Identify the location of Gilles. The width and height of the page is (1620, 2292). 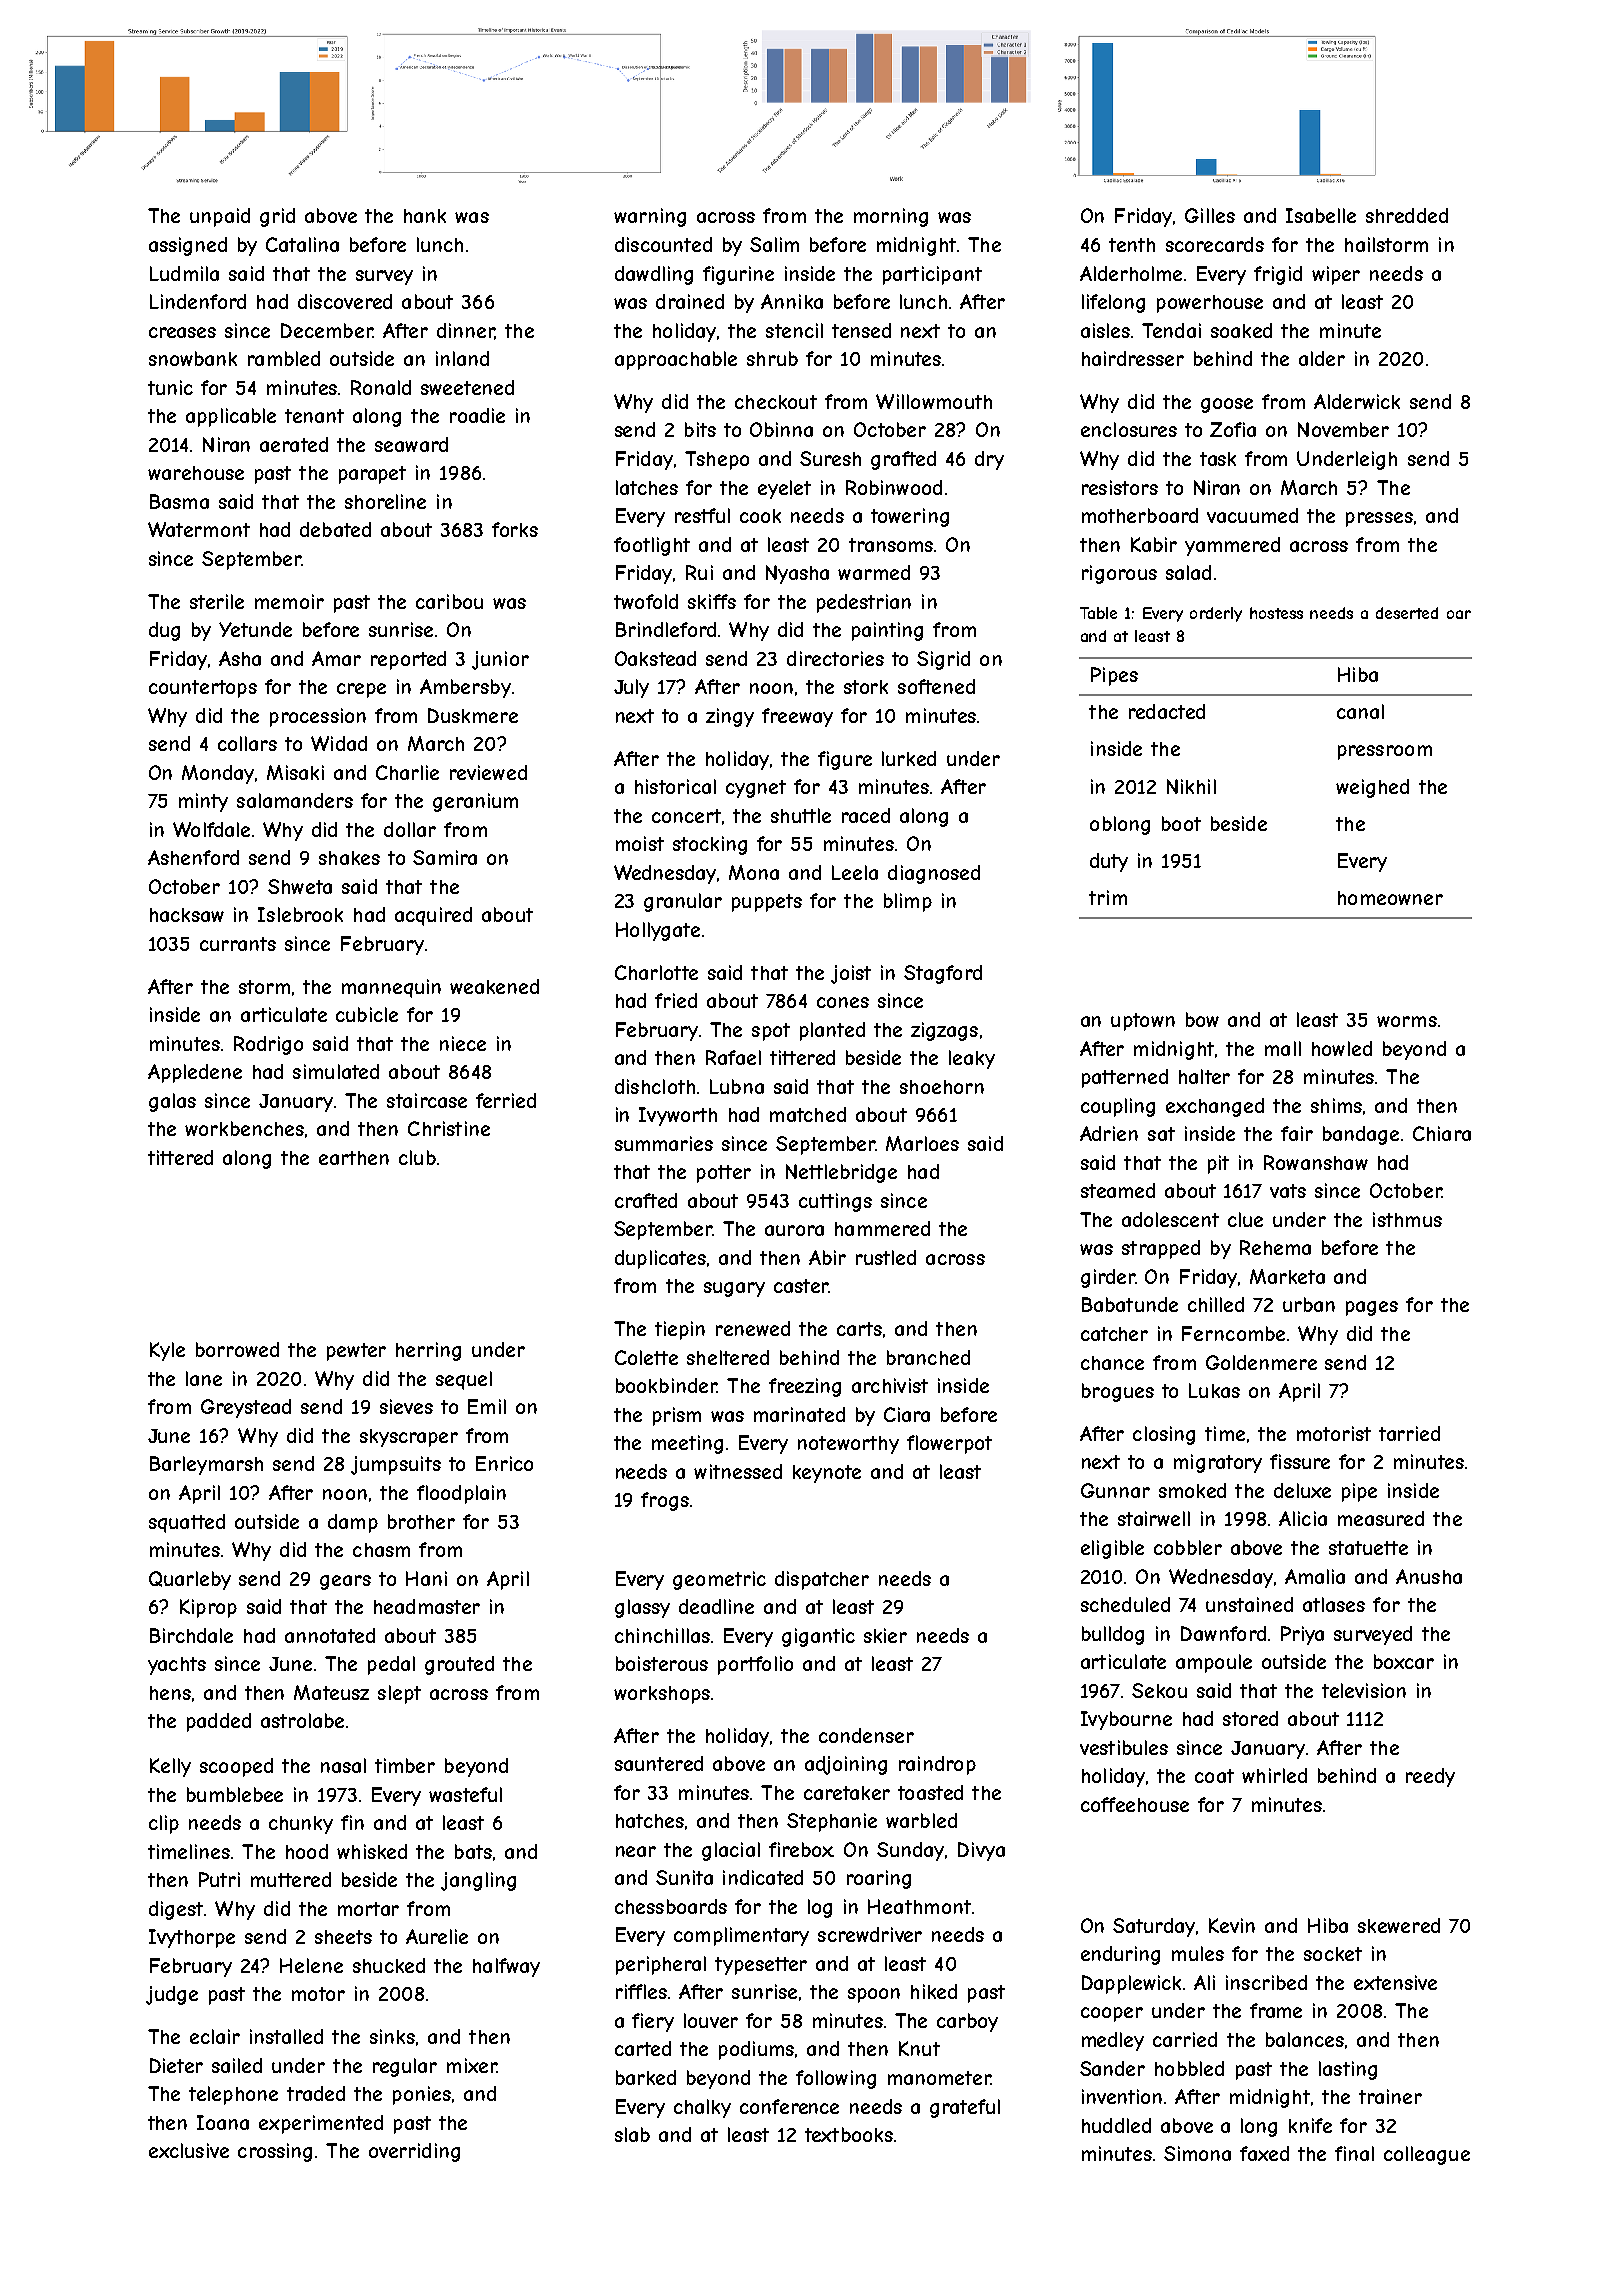
(1210, 215).
